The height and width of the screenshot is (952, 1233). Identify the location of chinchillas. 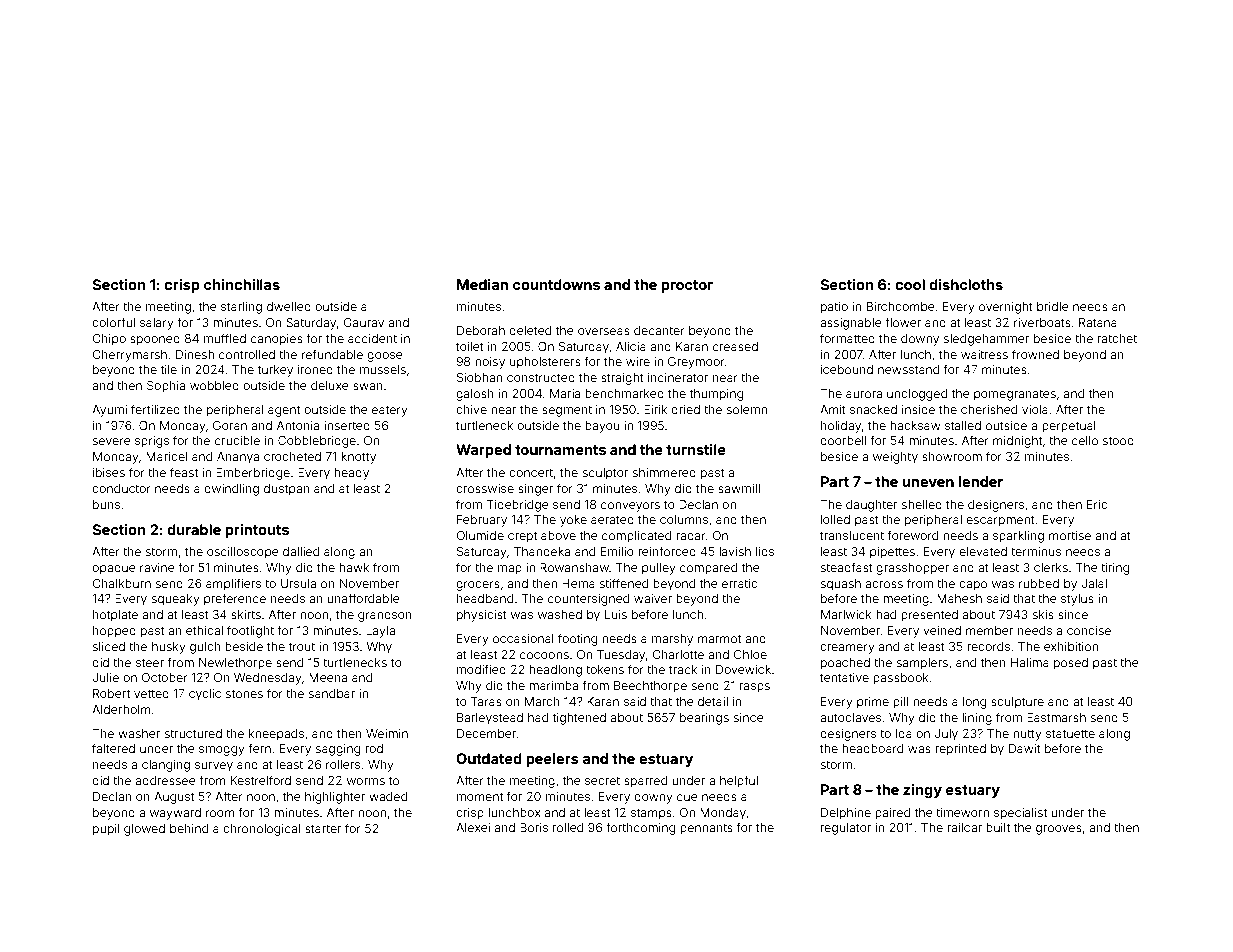
(242, 284).
